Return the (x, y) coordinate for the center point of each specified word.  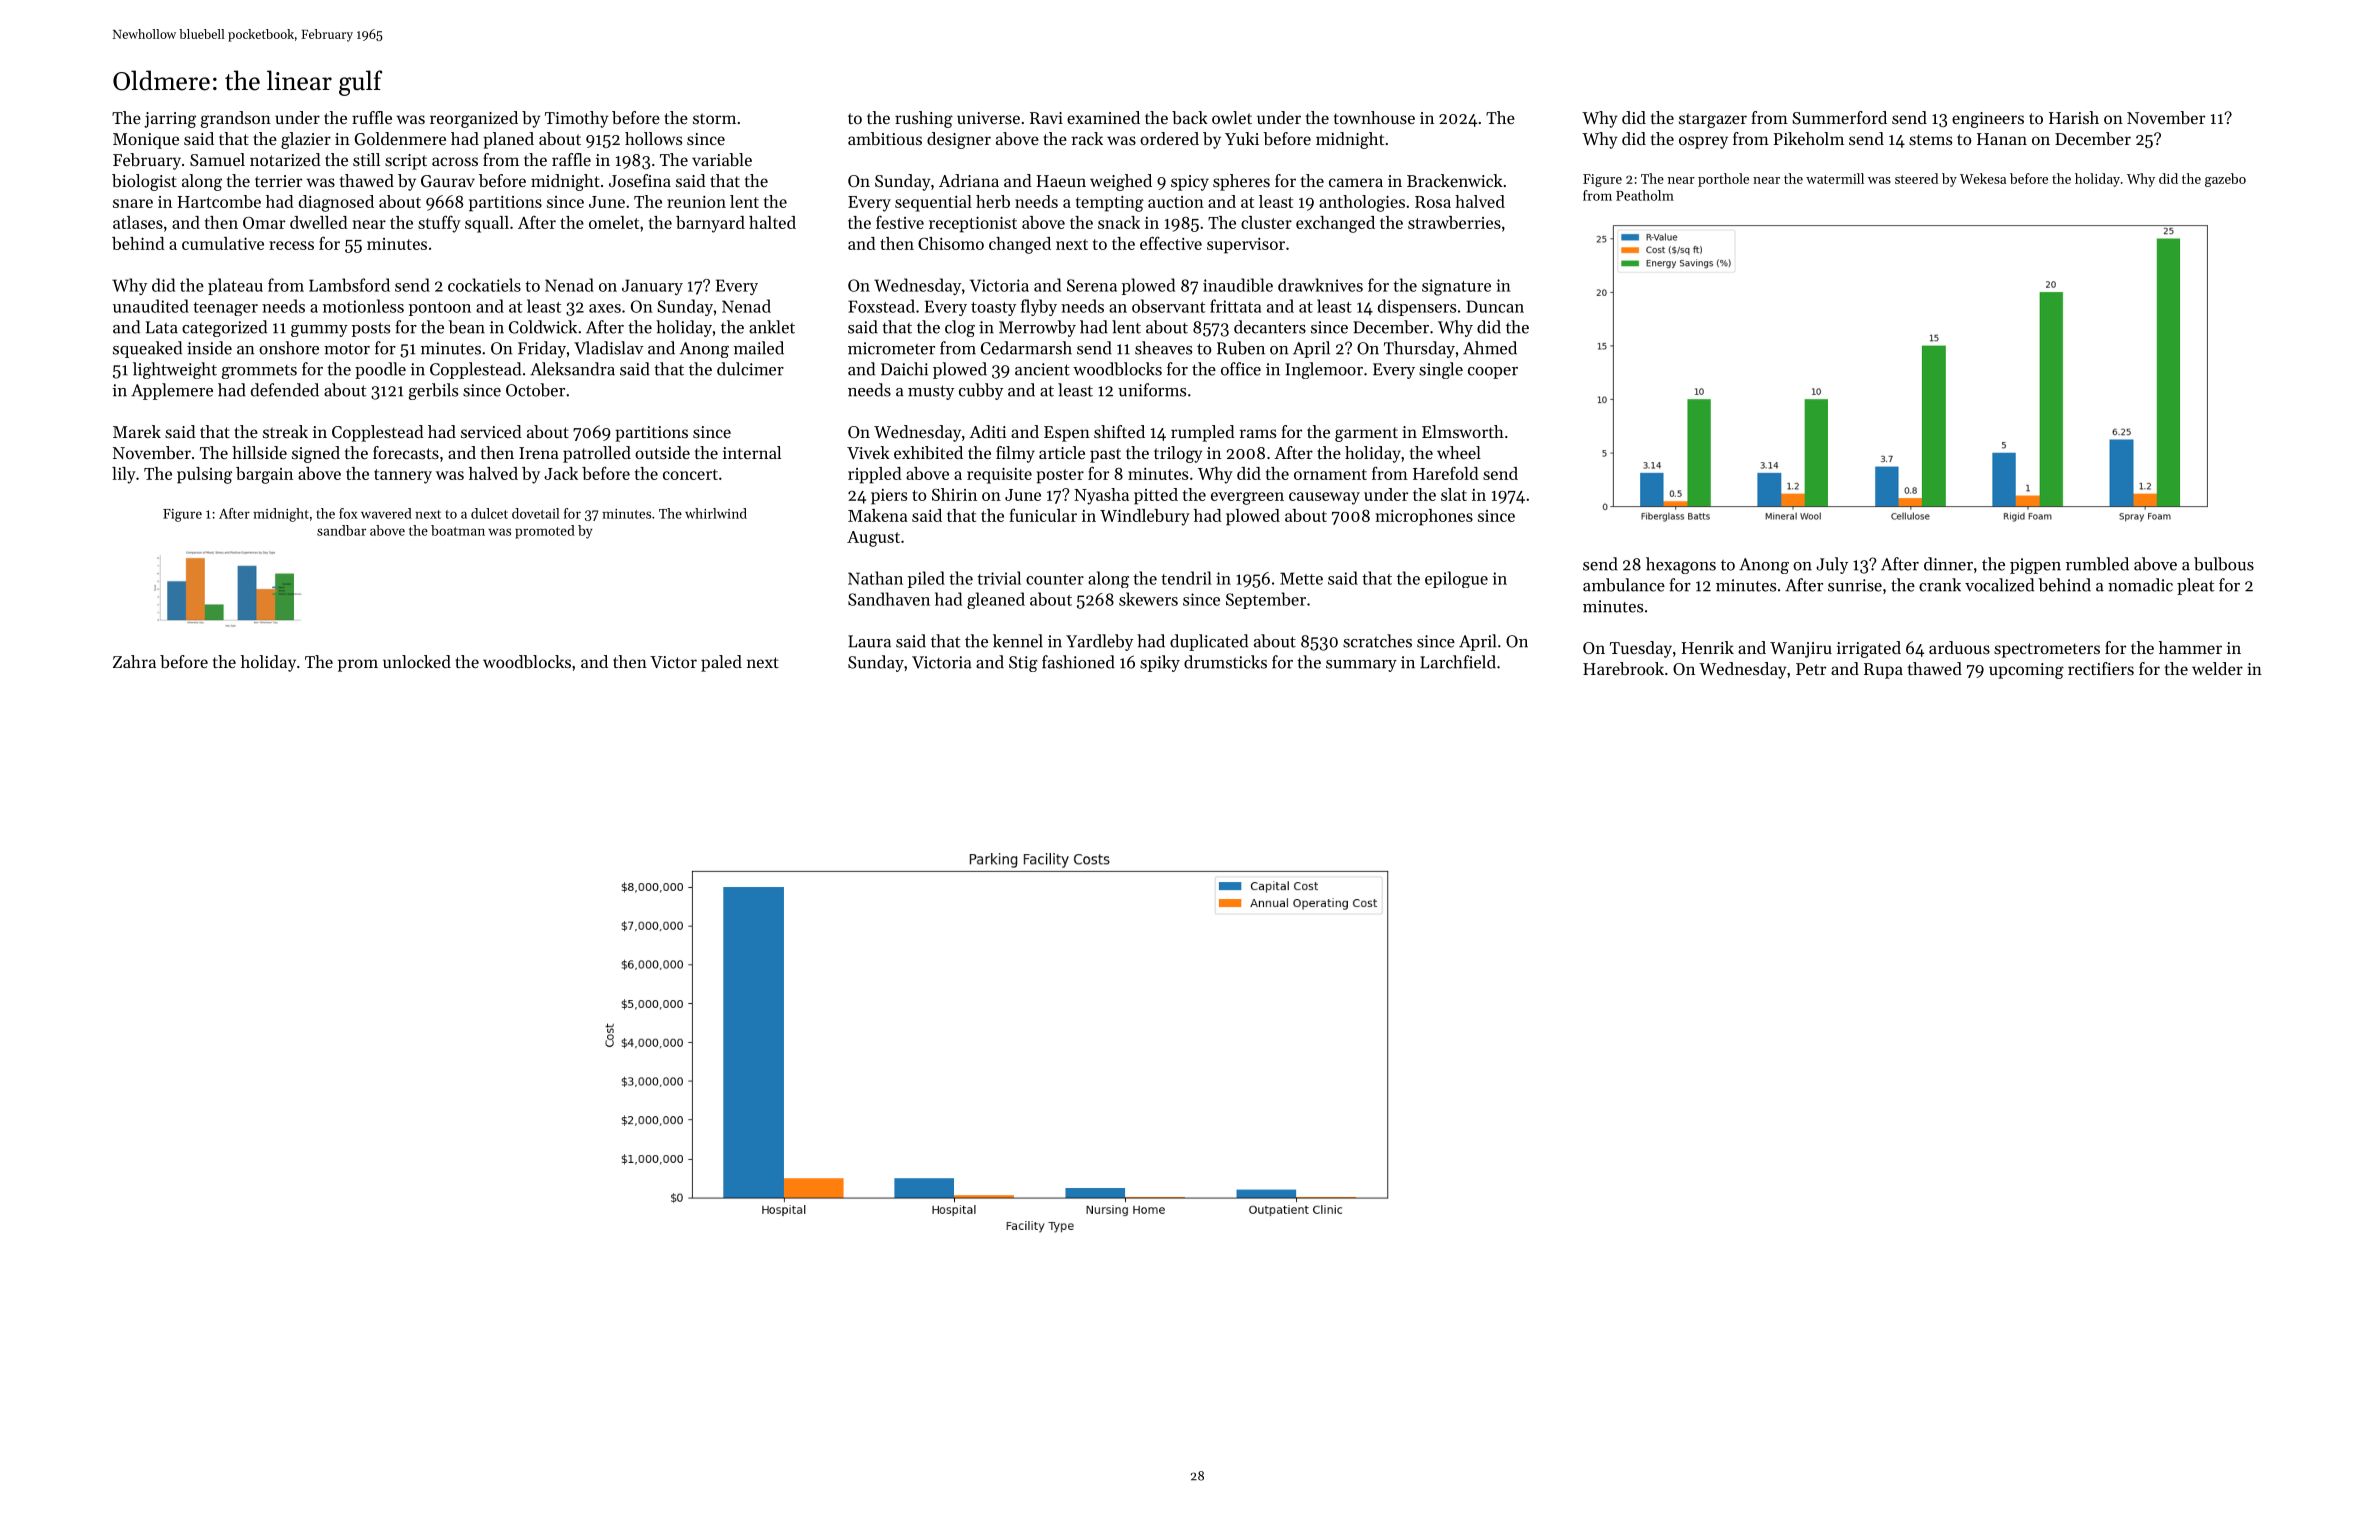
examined (1103, 117)
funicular (1043, 515)
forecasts (406, 452)
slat (1454, 494)
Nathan (875, 578)
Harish (2074, 117)
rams (1258, 433)
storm (714, 118)
